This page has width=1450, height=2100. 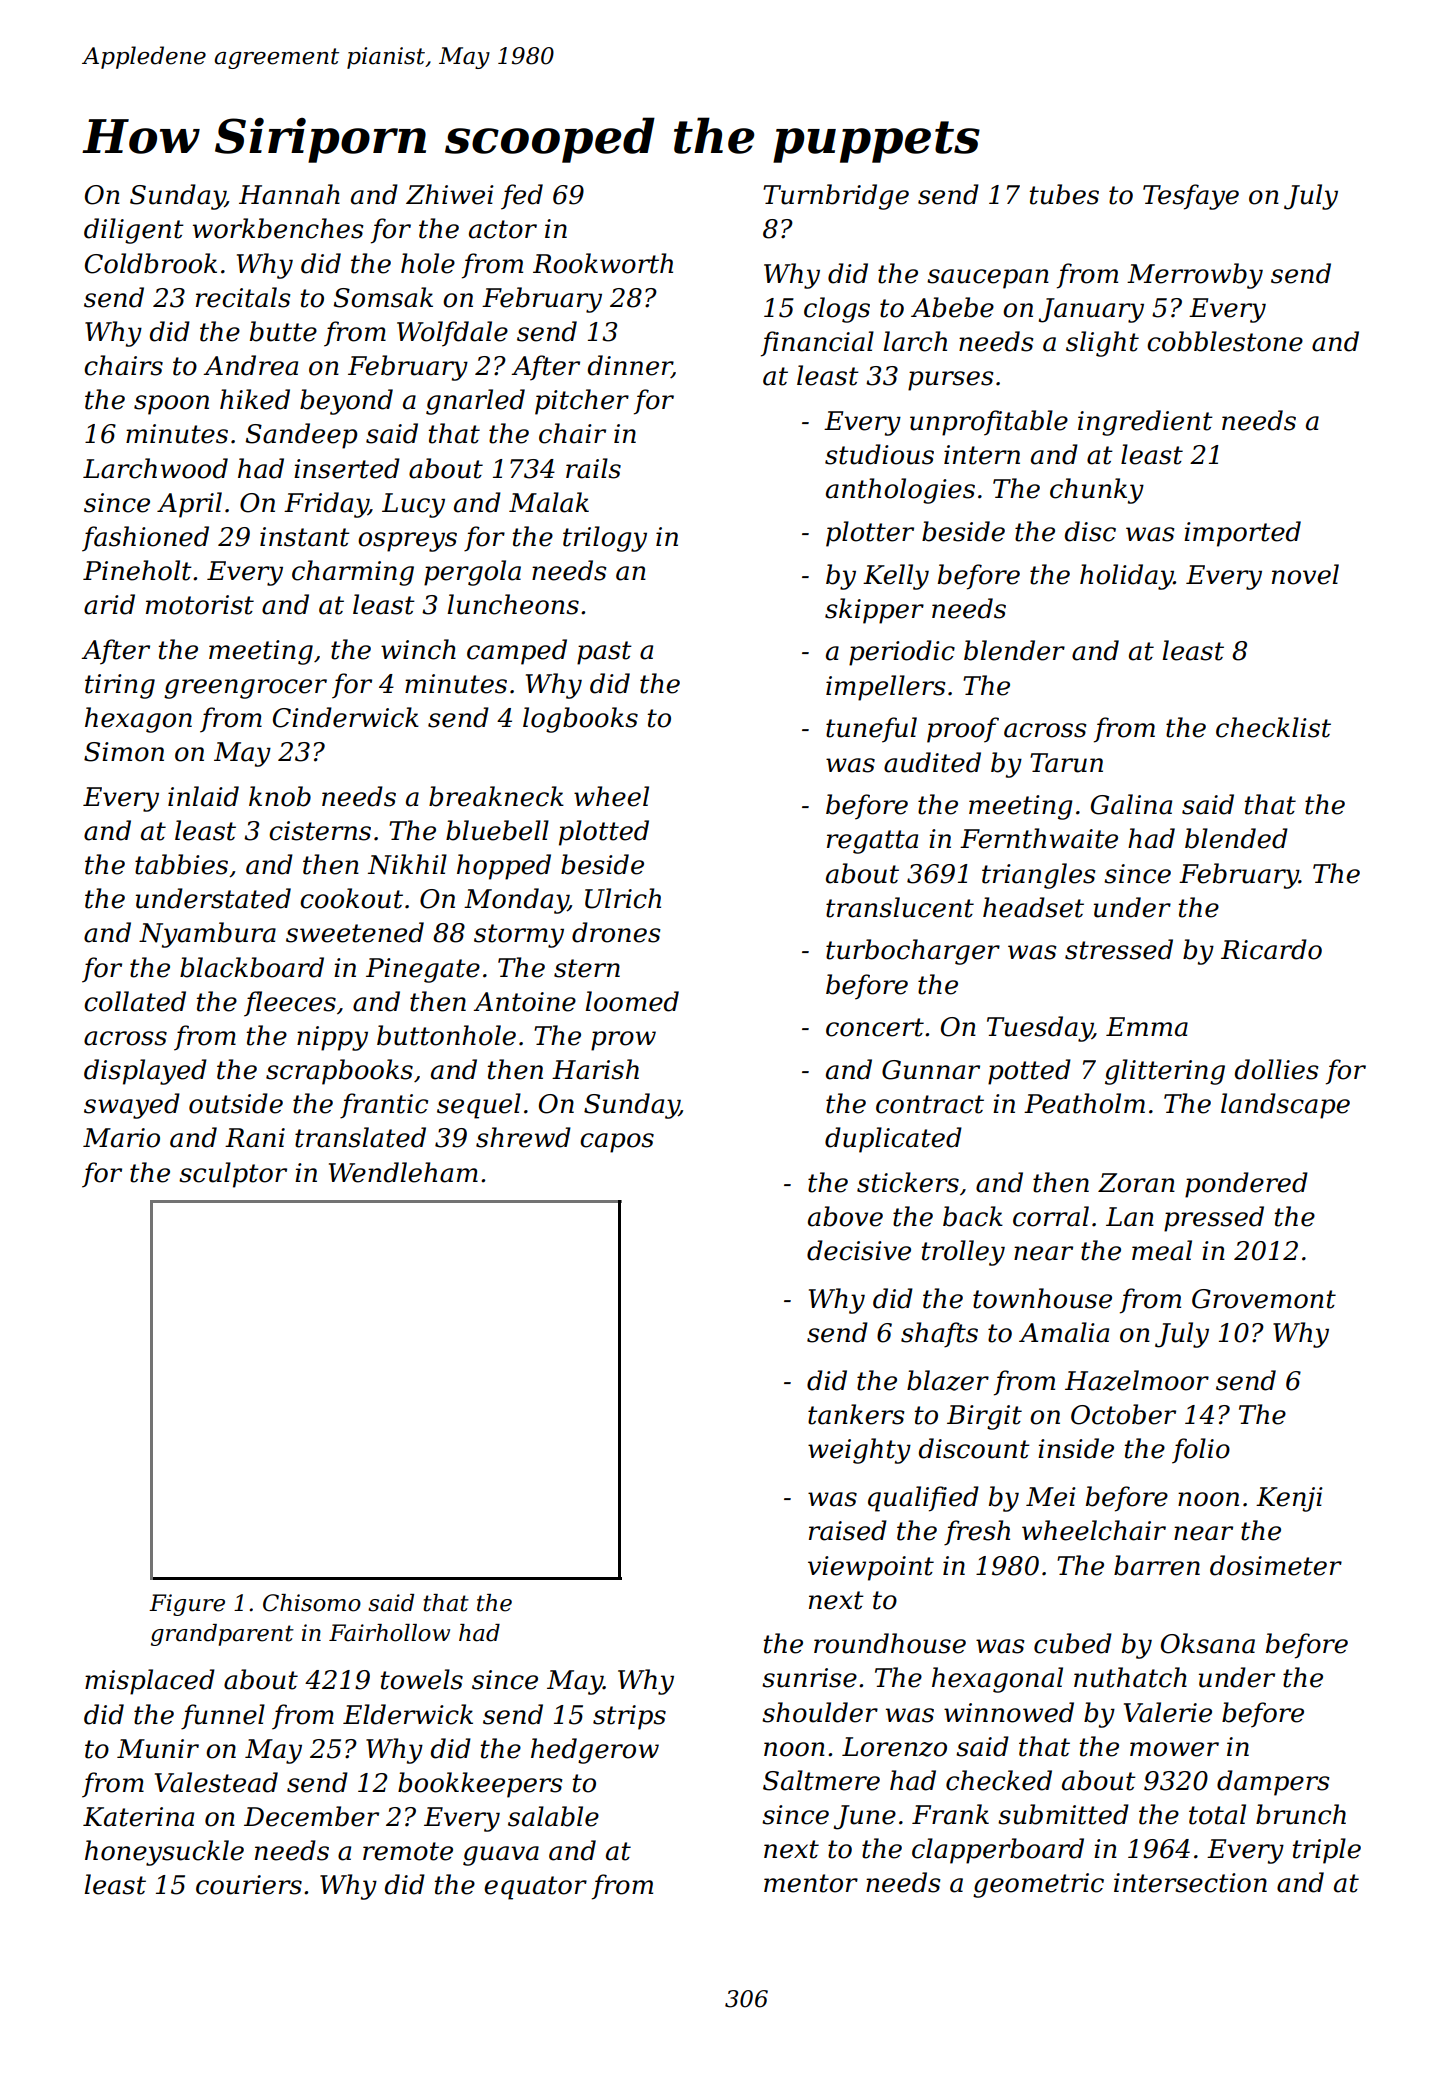 I want to click on financial, so click(x=817, y=344).
